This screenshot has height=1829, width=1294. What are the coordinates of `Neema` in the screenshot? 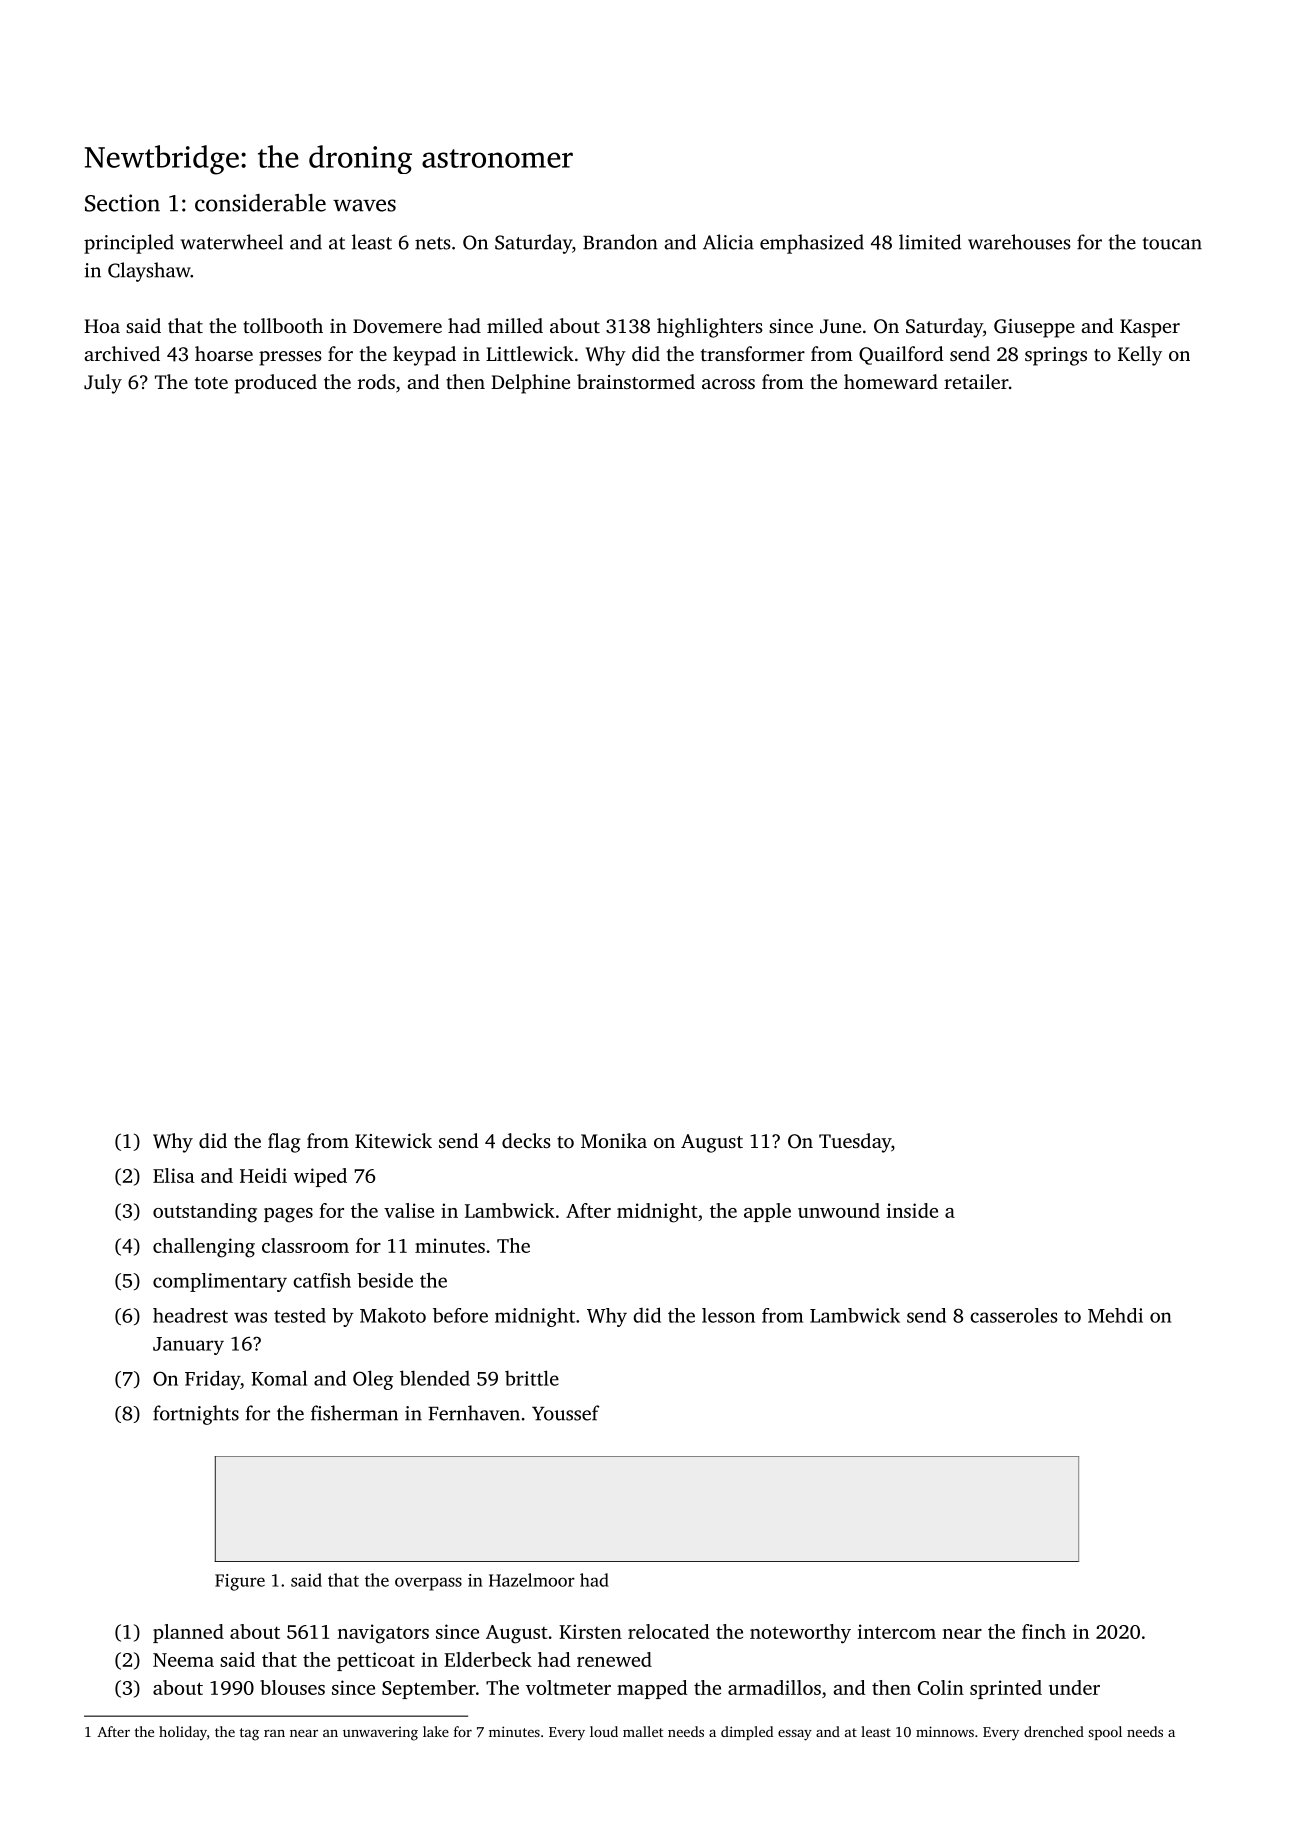 It's located at (183, 1660).
